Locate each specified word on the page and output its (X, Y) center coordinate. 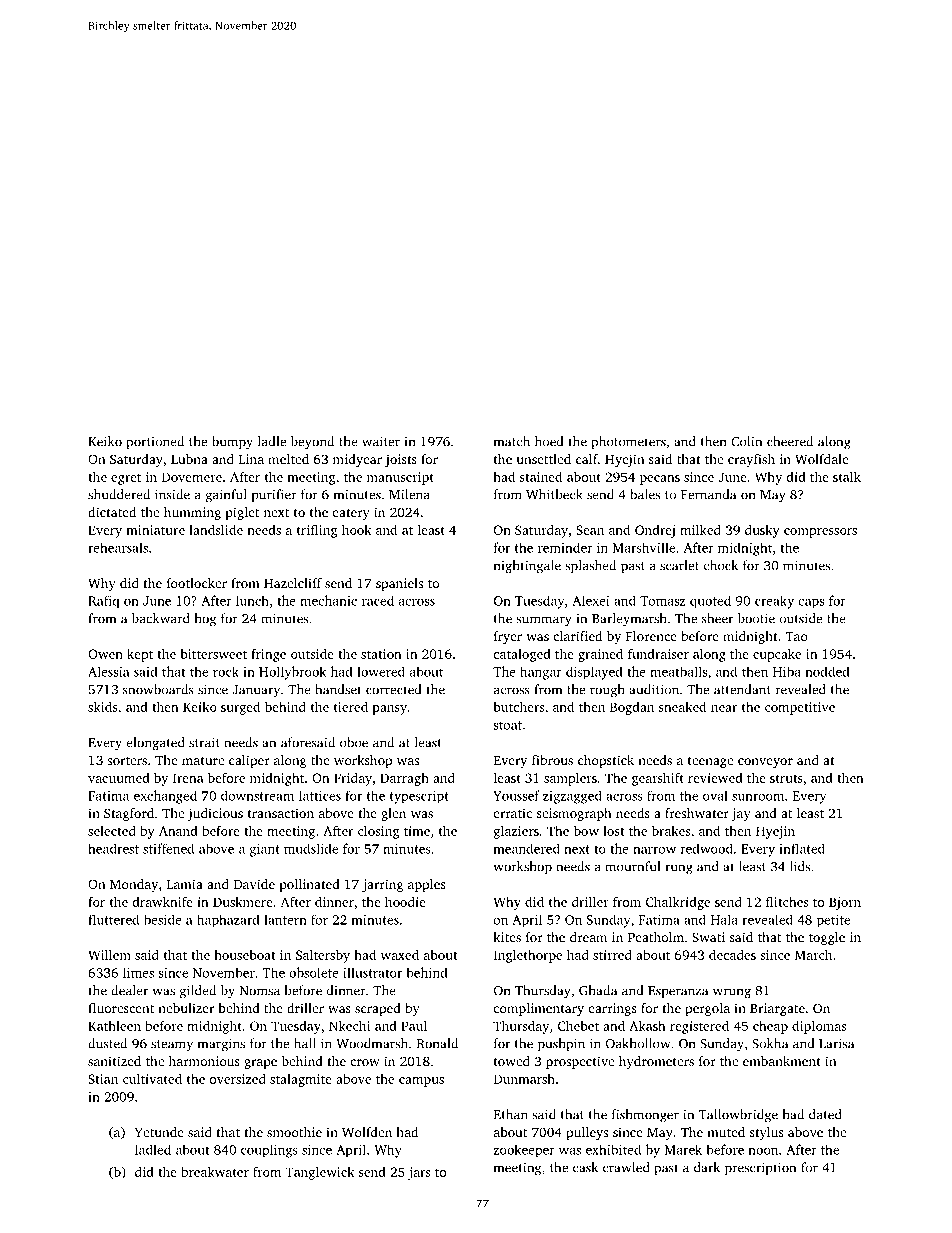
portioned (155, 442)
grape (260, 1064)
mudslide (311, 848)
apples (426, 885)
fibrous (552, 760)
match (512, 441)
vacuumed (119, 778)
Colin (746, 441)
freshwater (697, 813)
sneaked (682, 707)
